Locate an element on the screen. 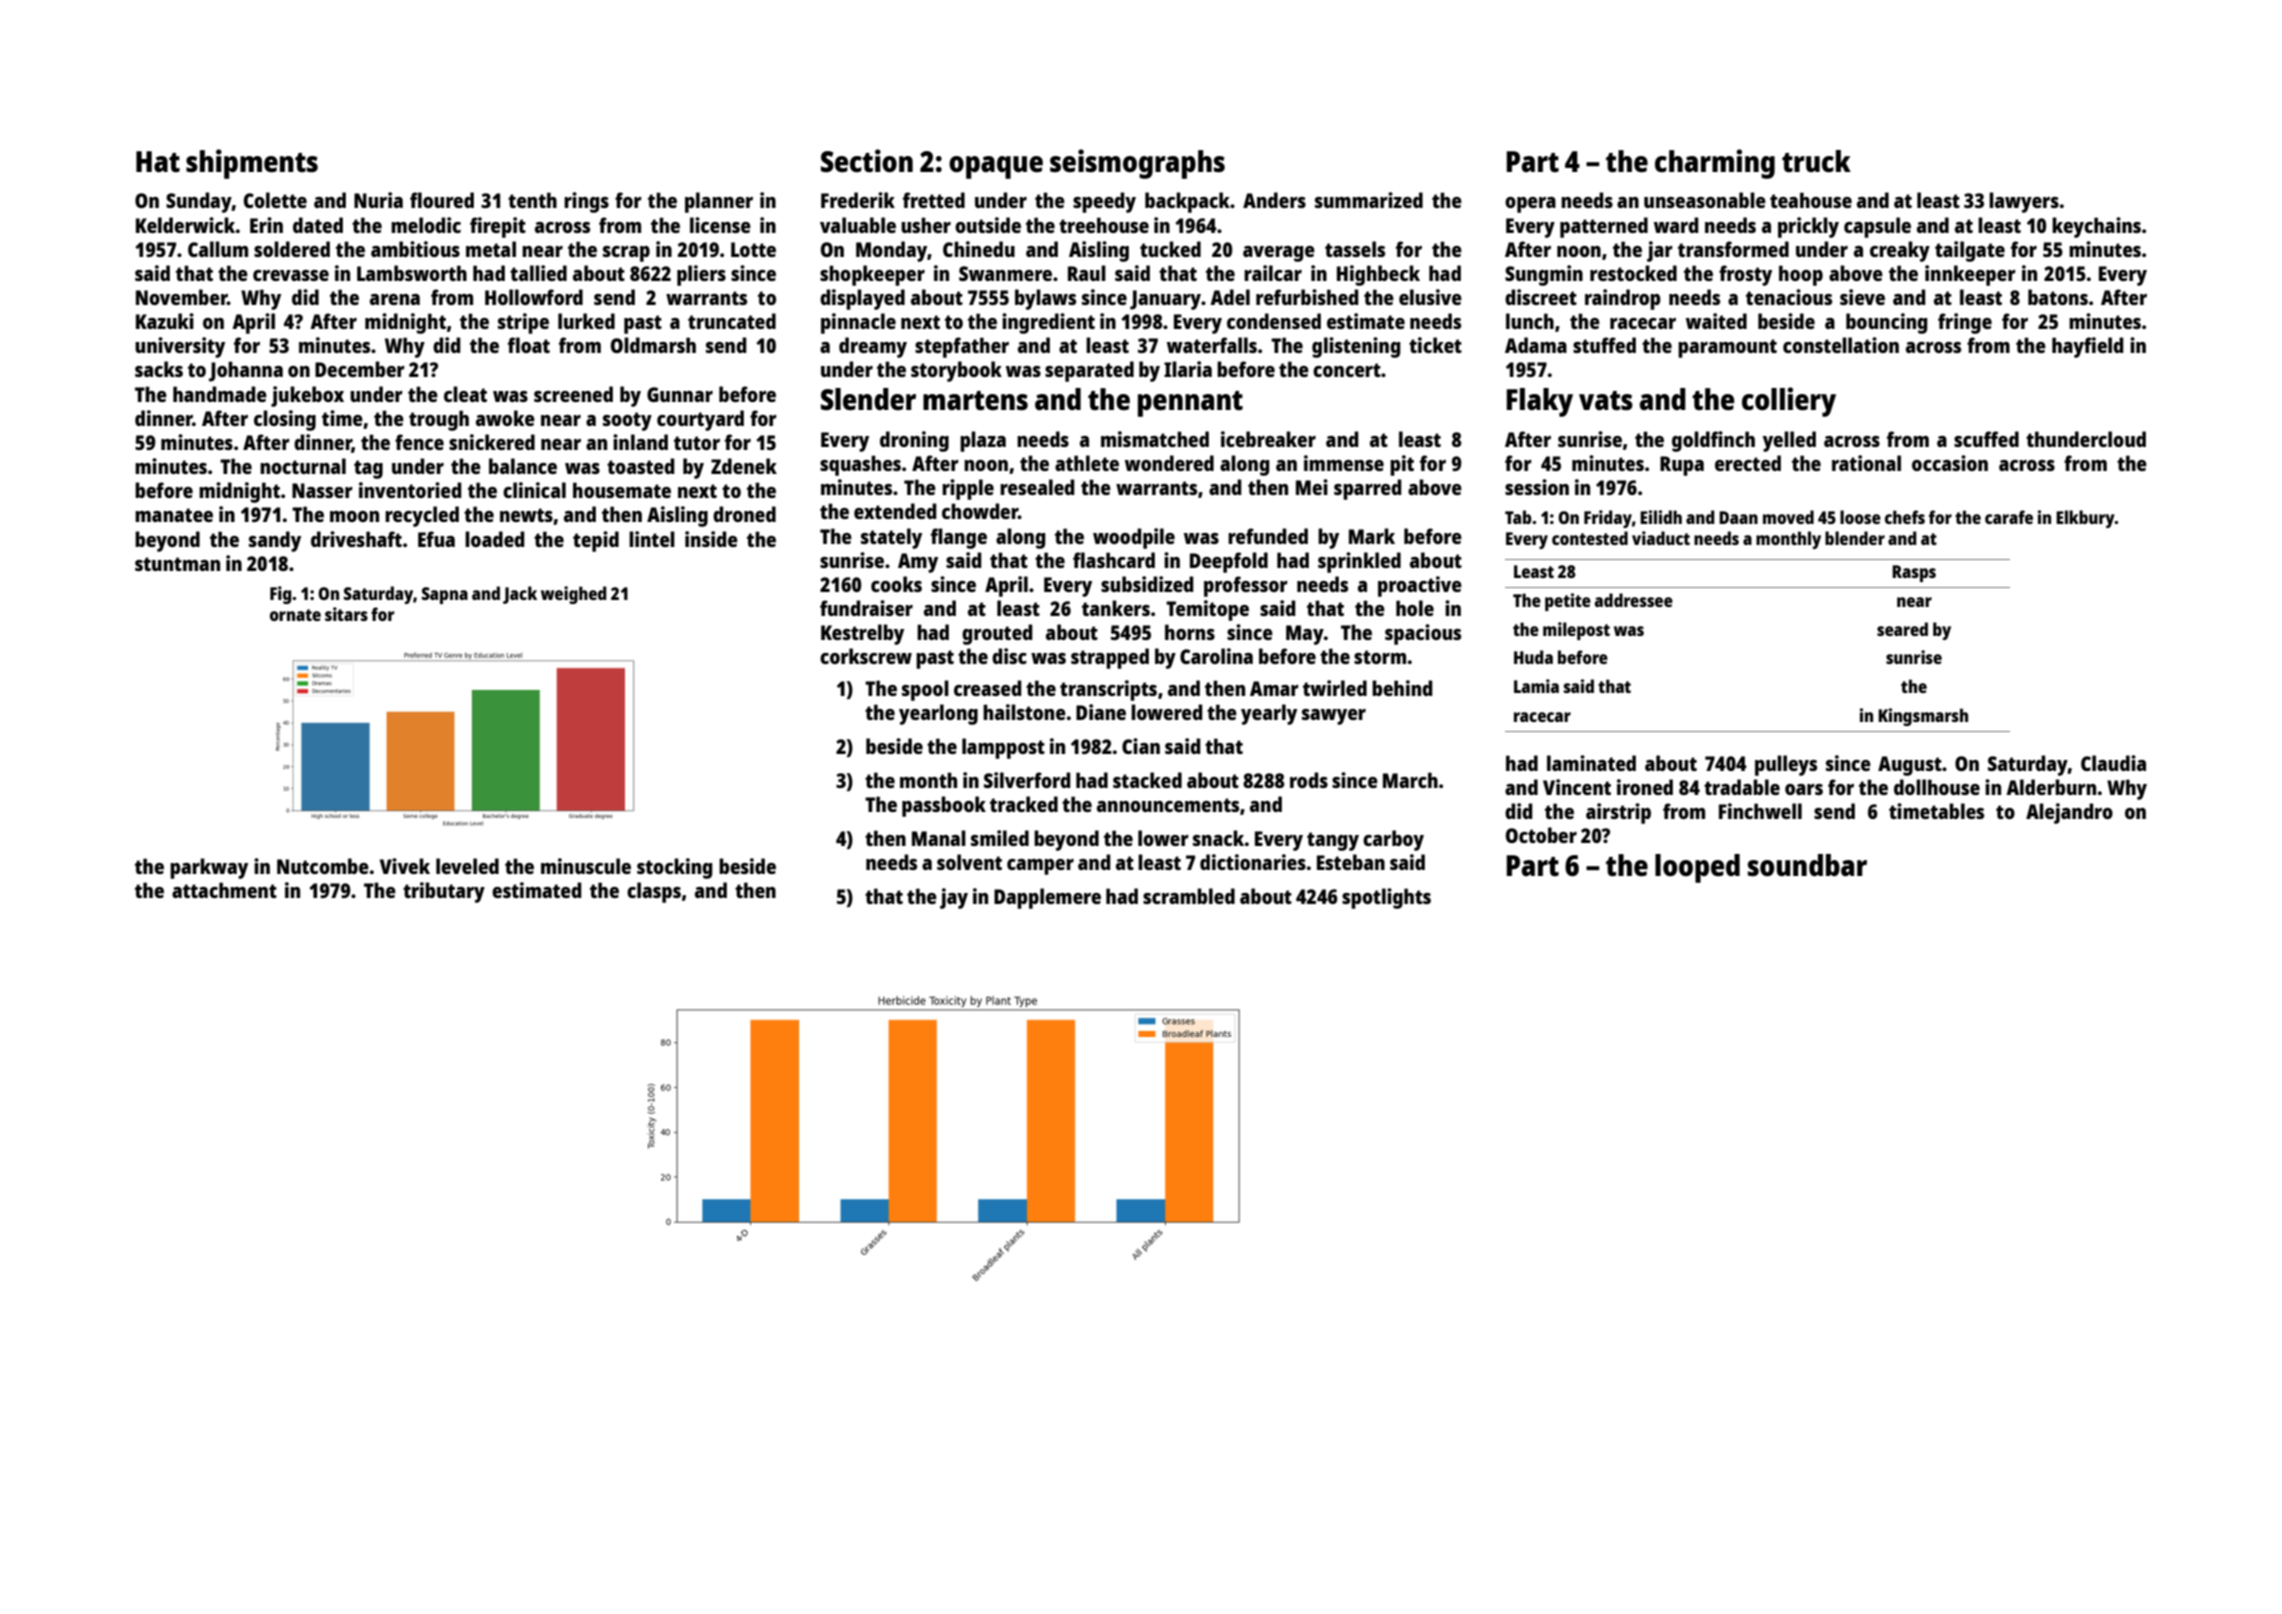 This screenshot has height=1614, width=2282. shipments is located at coordinates (252, 164).
